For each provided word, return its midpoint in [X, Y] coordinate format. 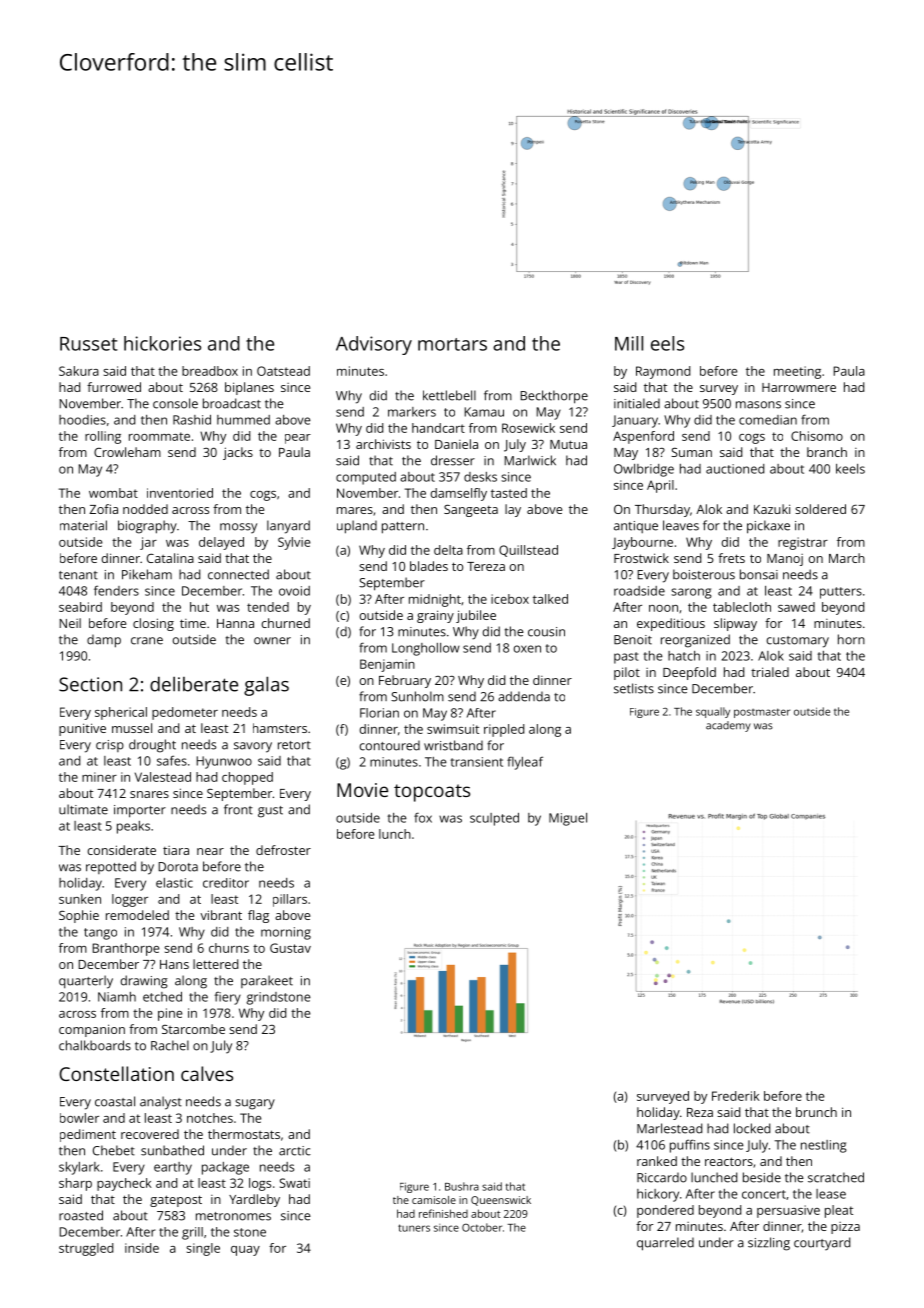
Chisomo [817, 436]
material [83, 525]
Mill [629, 343]
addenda [524, 696]
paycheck [124, 1184]
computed [366, 478]
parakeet [267, 981]
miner [99, 777]
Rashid [192, 420]
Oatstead [283, 371]
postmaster [762, 713]
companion [92, 1030]
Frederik [736, 1096]
